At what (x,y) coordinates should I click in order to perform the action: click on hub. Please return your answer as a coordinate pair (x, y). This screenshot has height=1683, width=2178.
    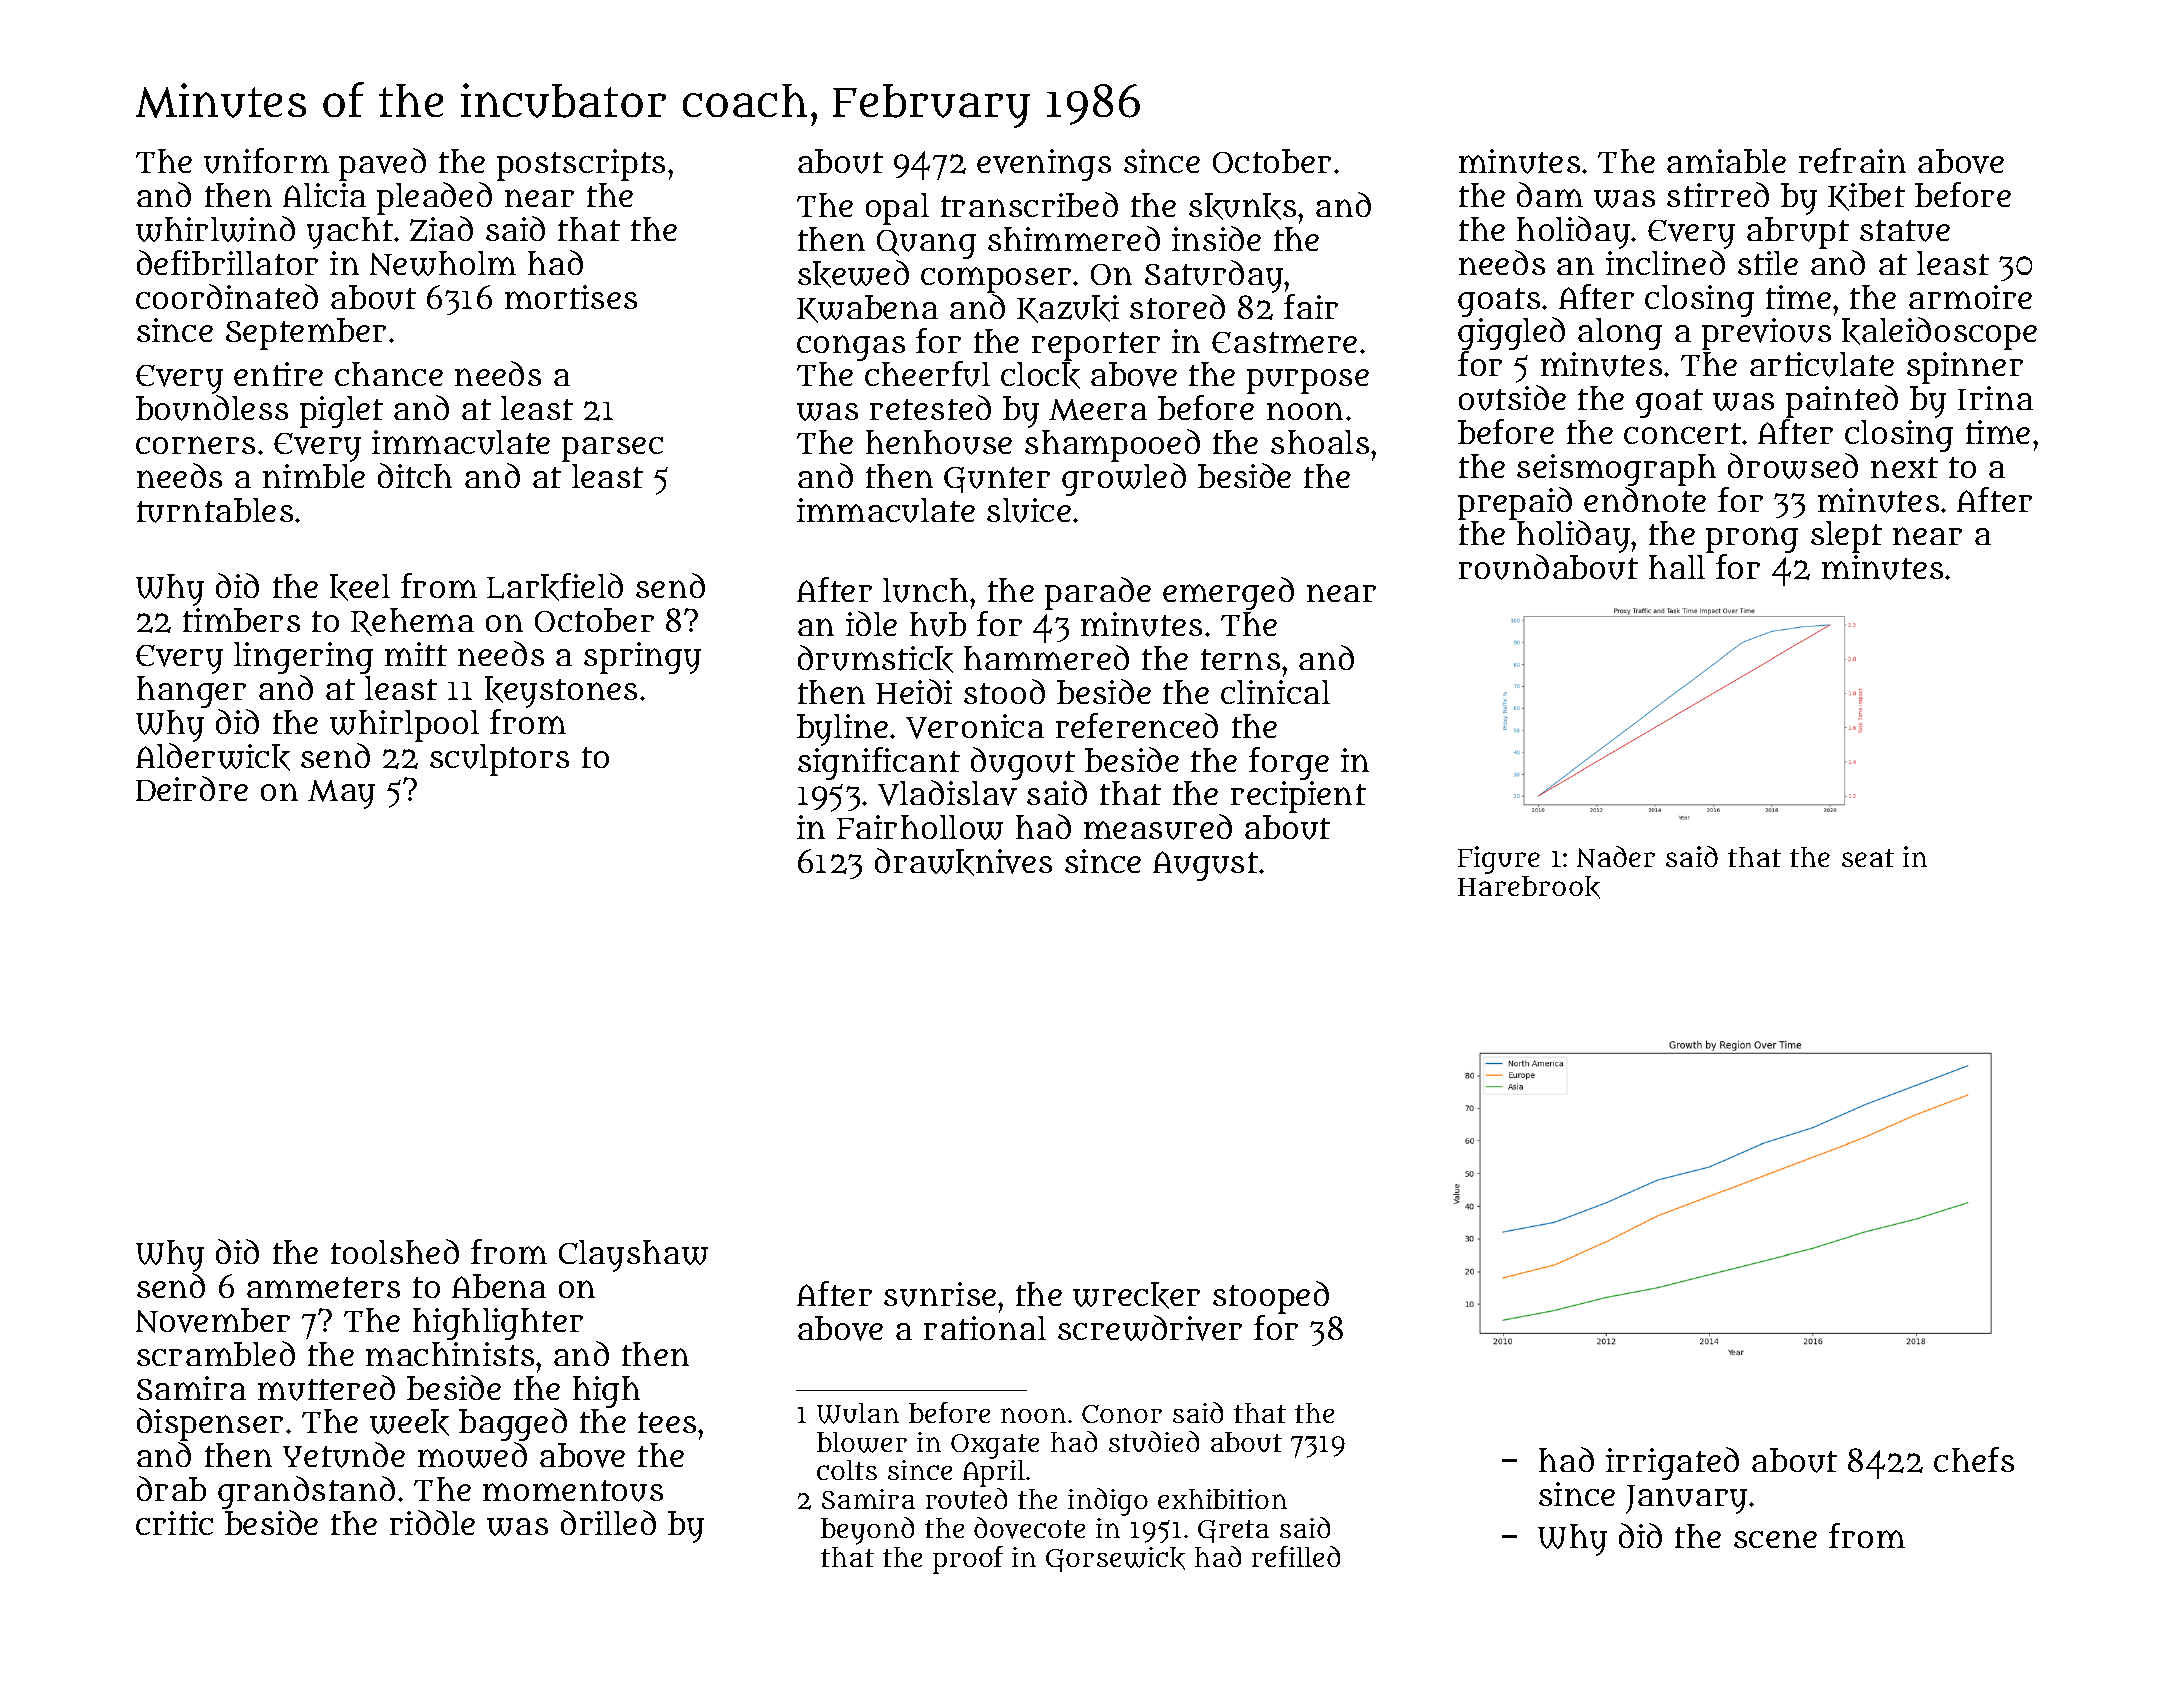
    Looking at the image, I should click on (938, 624).
